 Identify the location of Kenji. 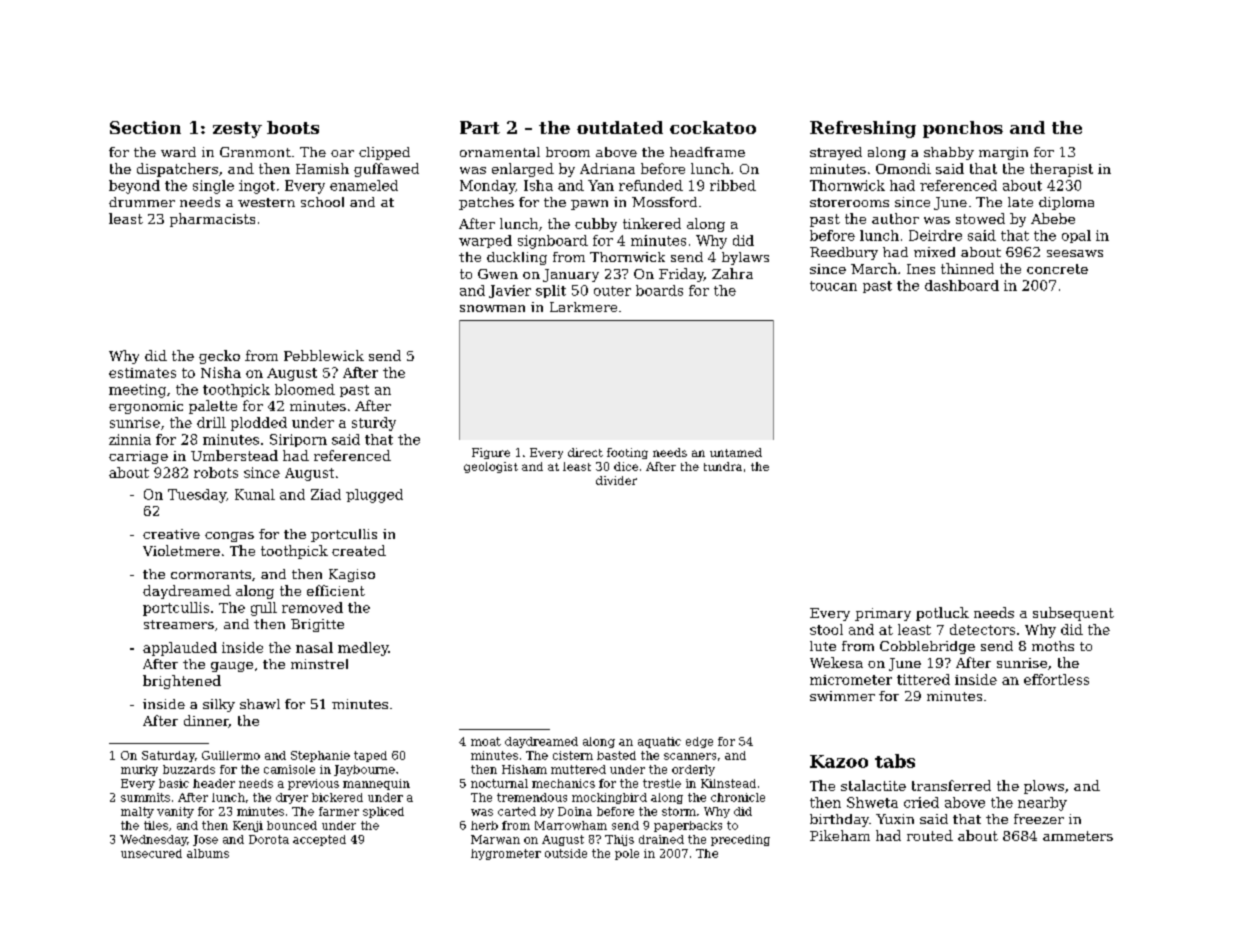
(248, 826).
